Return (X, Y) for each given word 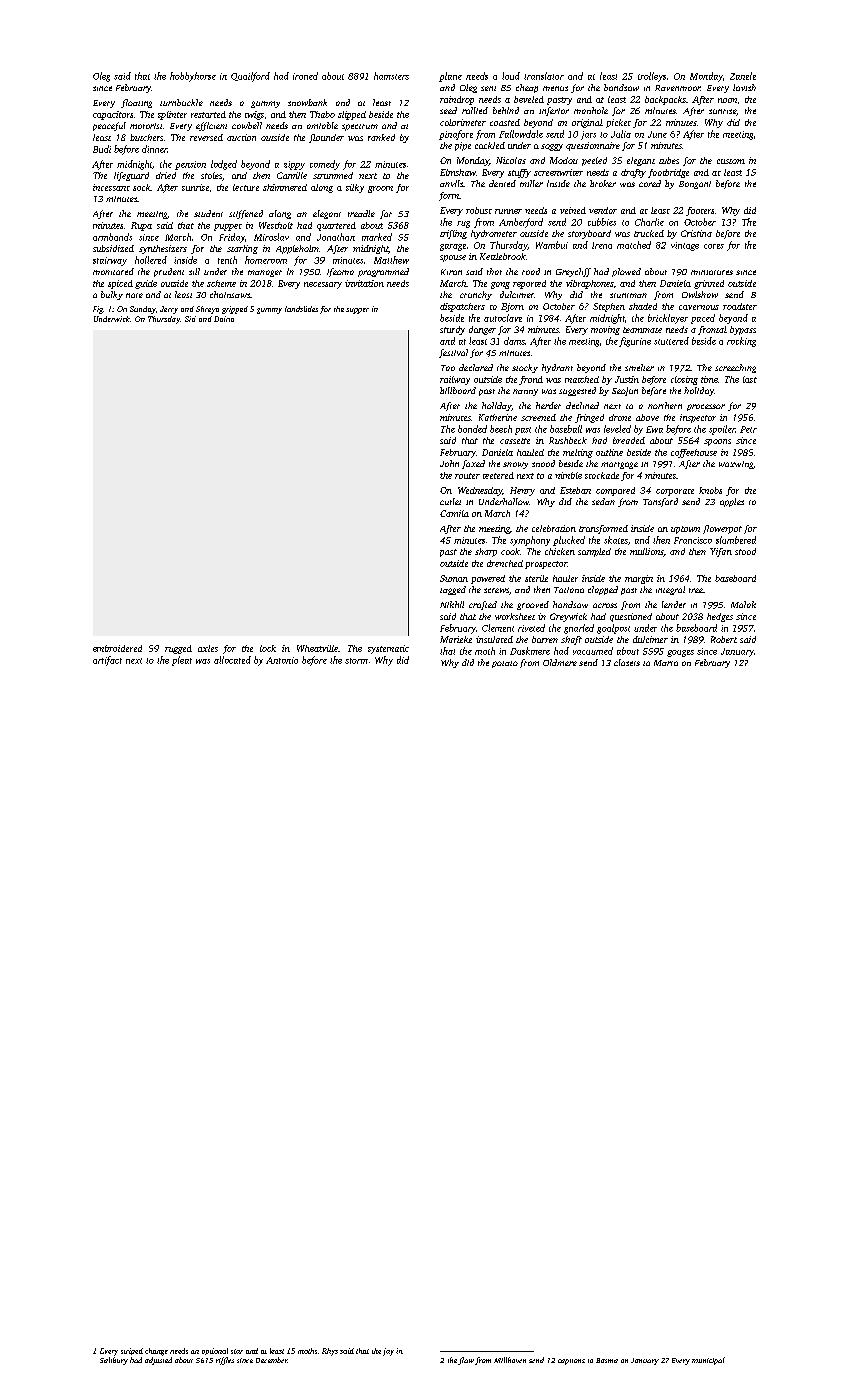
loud (511, 76)
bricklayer (668, 319)
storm (356, 661)
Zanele (743, 76)
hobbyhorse (193, 77)
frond (531, 380)
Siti (190, 319)
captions (571, 1362)
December (272, 1360)
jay (388, 1352)
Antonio (282, 660)
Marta (666, 663)
